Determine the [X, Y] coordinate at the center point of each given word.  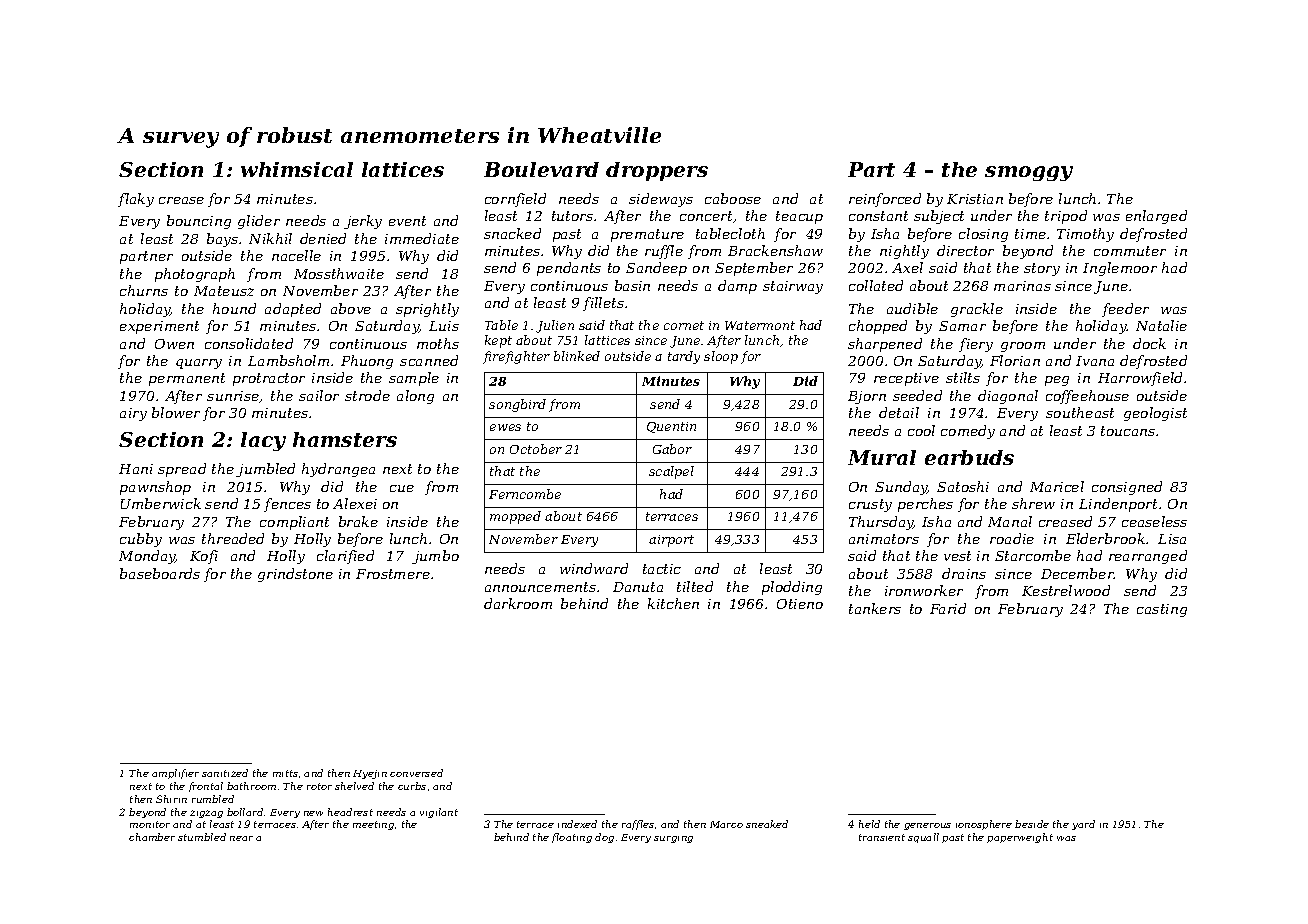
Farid [948, 608]
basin [632, 285]
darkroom [518, 603]
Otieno [800, 604]
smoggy [1029, 173]
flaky [136, 200]
